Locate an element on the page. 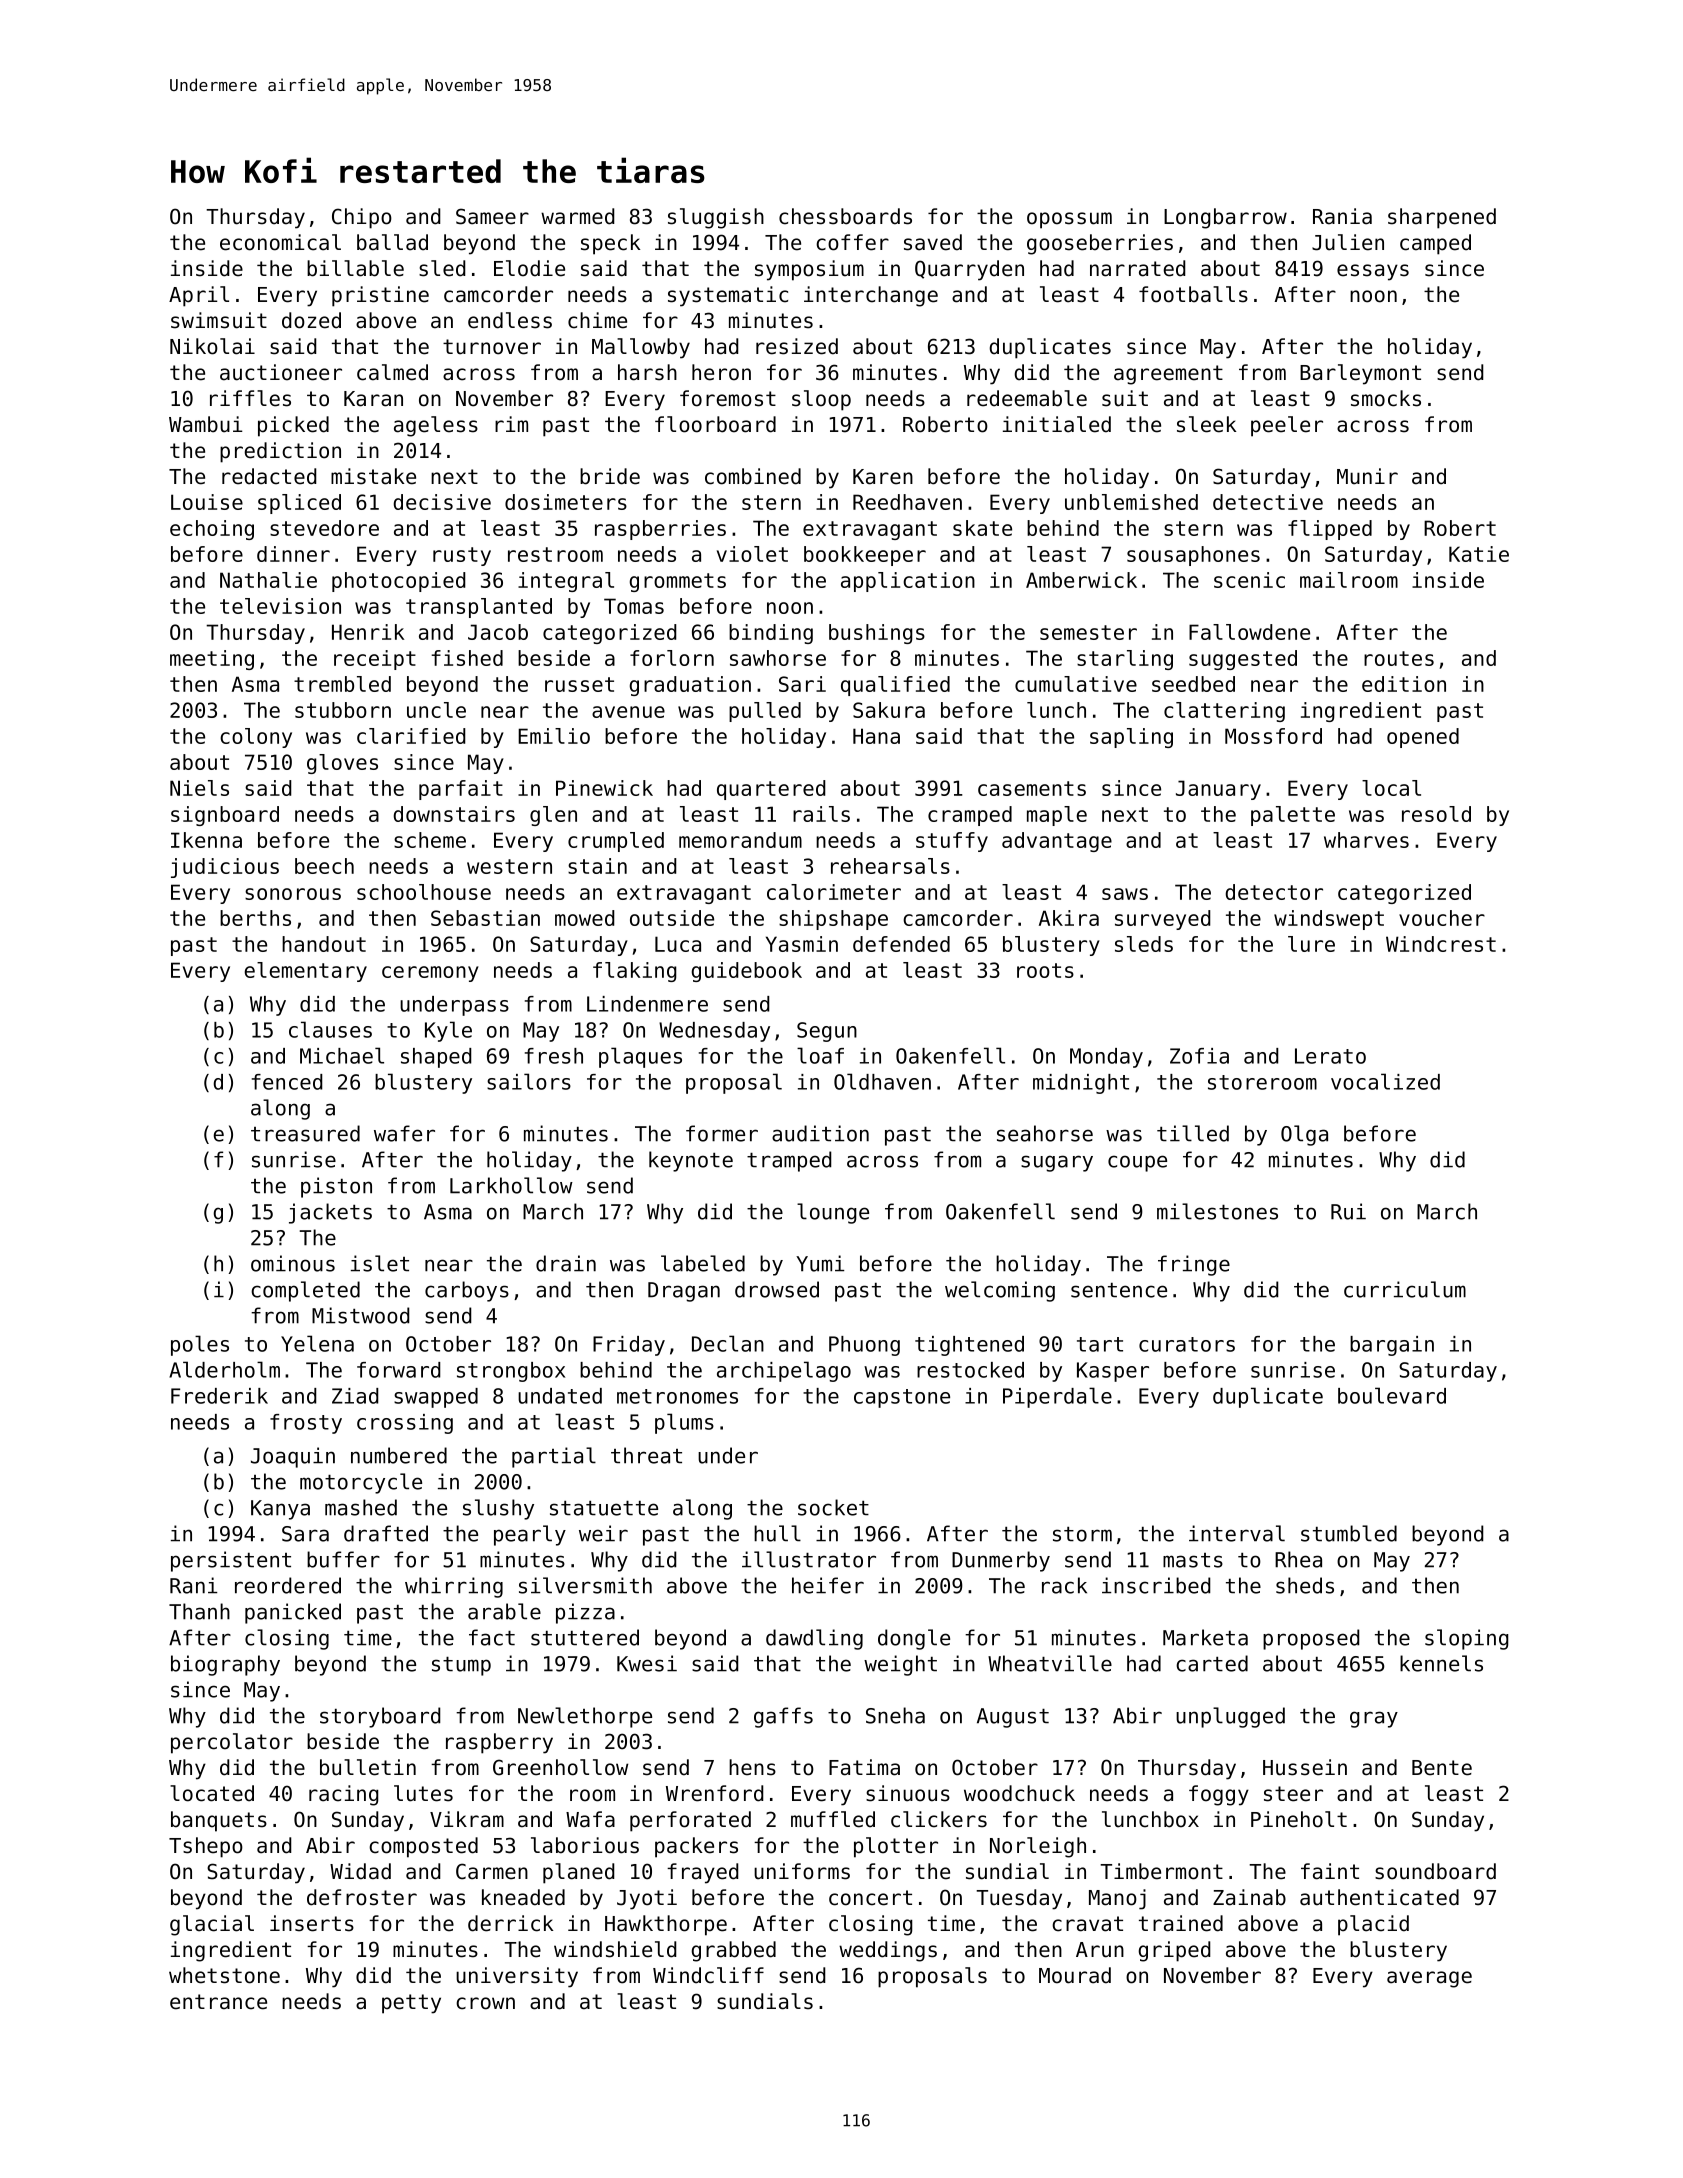 This document has width=1683, height=2178. chessboards is located at coordinates (845, 216).
